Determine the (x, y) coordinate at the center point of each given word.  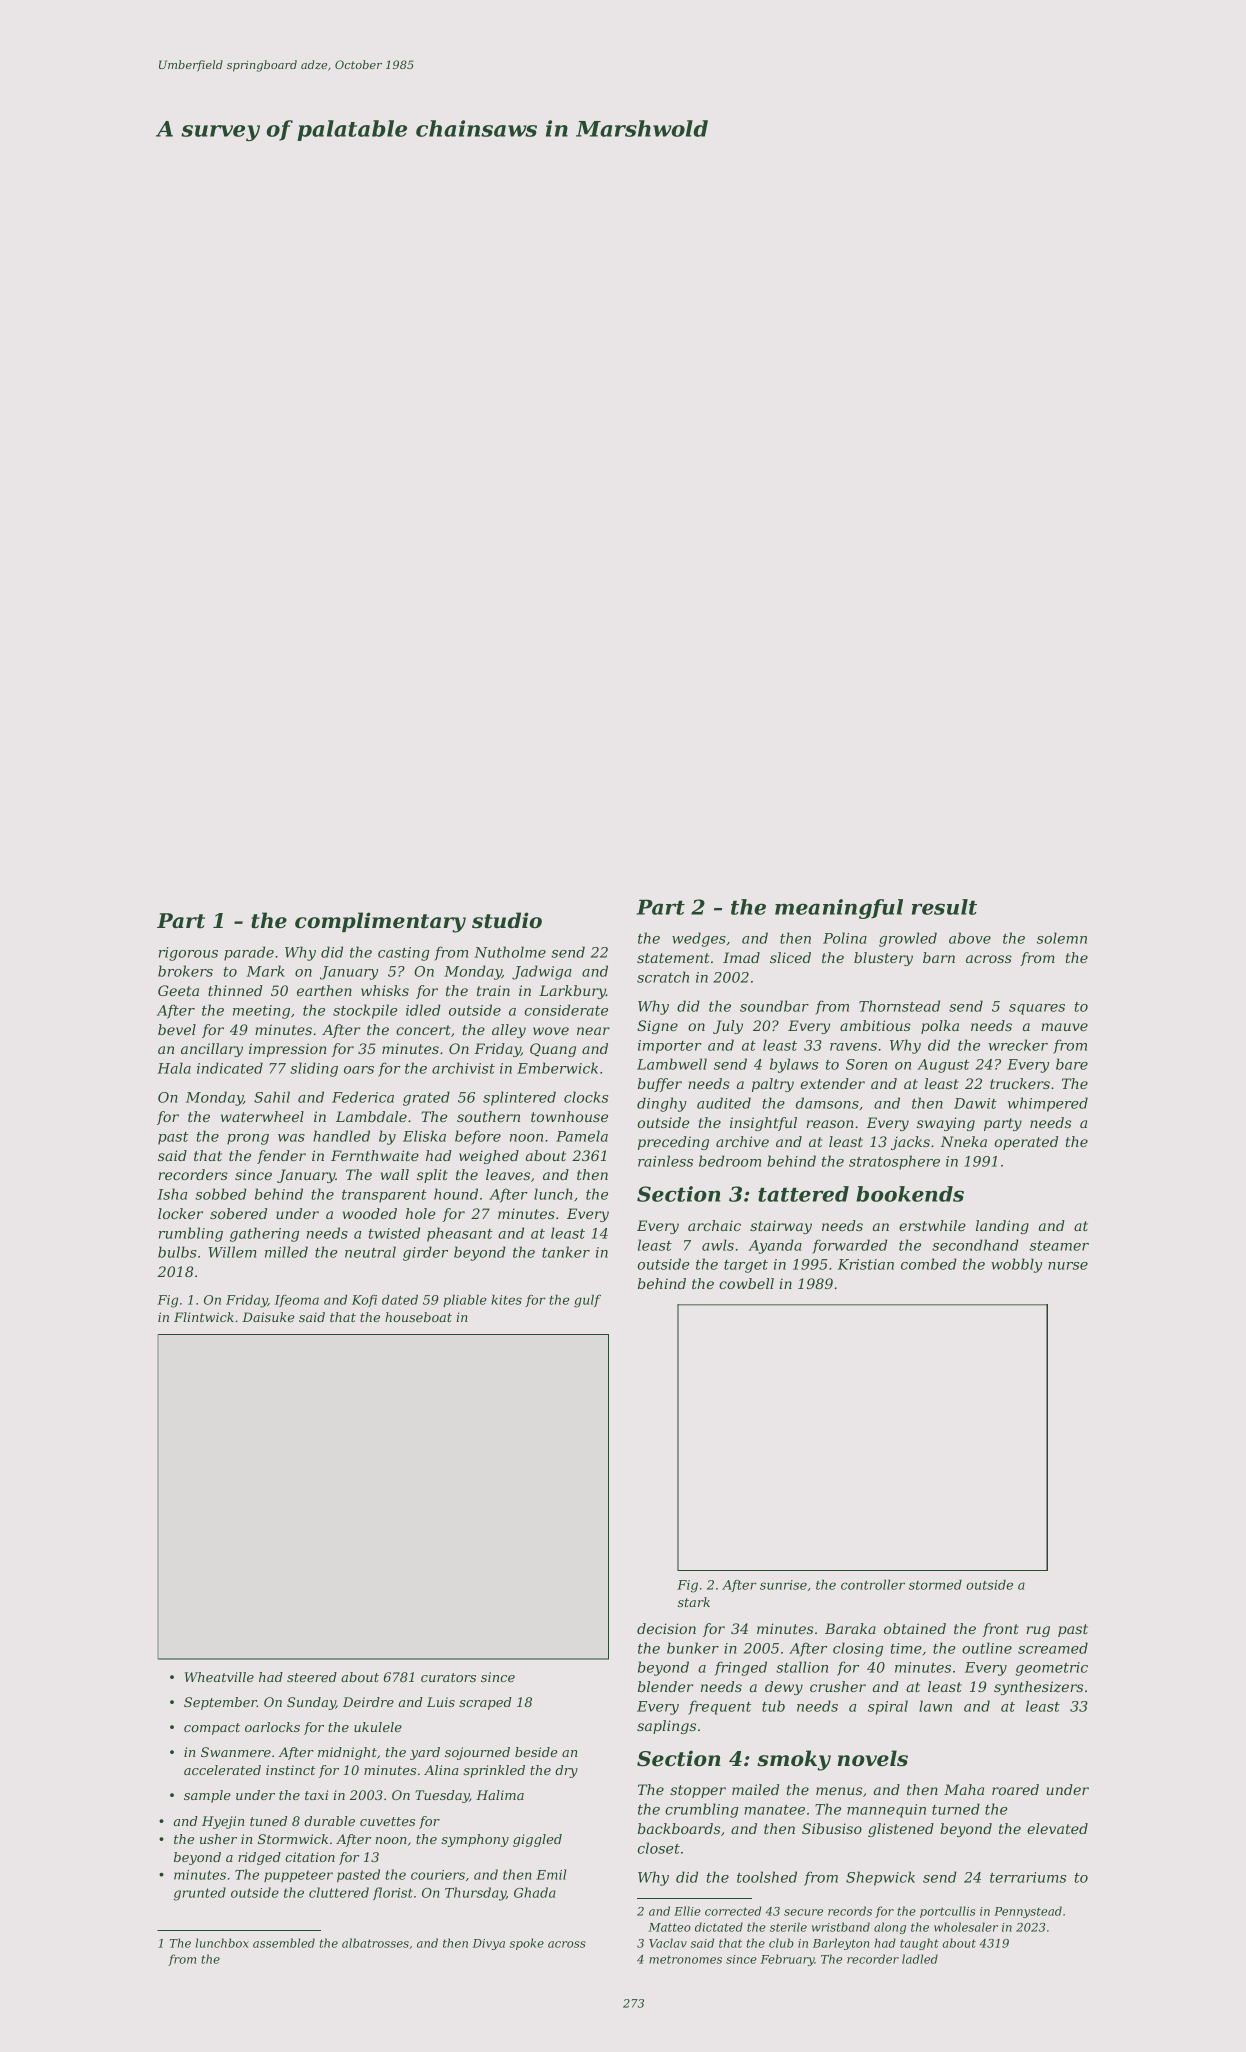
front (1000, 1630)
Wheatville (219, 1677)
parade (249, 953)
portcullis (947, 1912)
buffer (660, 1085)
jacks (910, 1143)
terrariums (1028, 1877)
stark (694, 1602)
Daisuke (268, 1317)
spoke (527, 1944)
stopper (698, 1791)
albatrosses (375, 1943)
